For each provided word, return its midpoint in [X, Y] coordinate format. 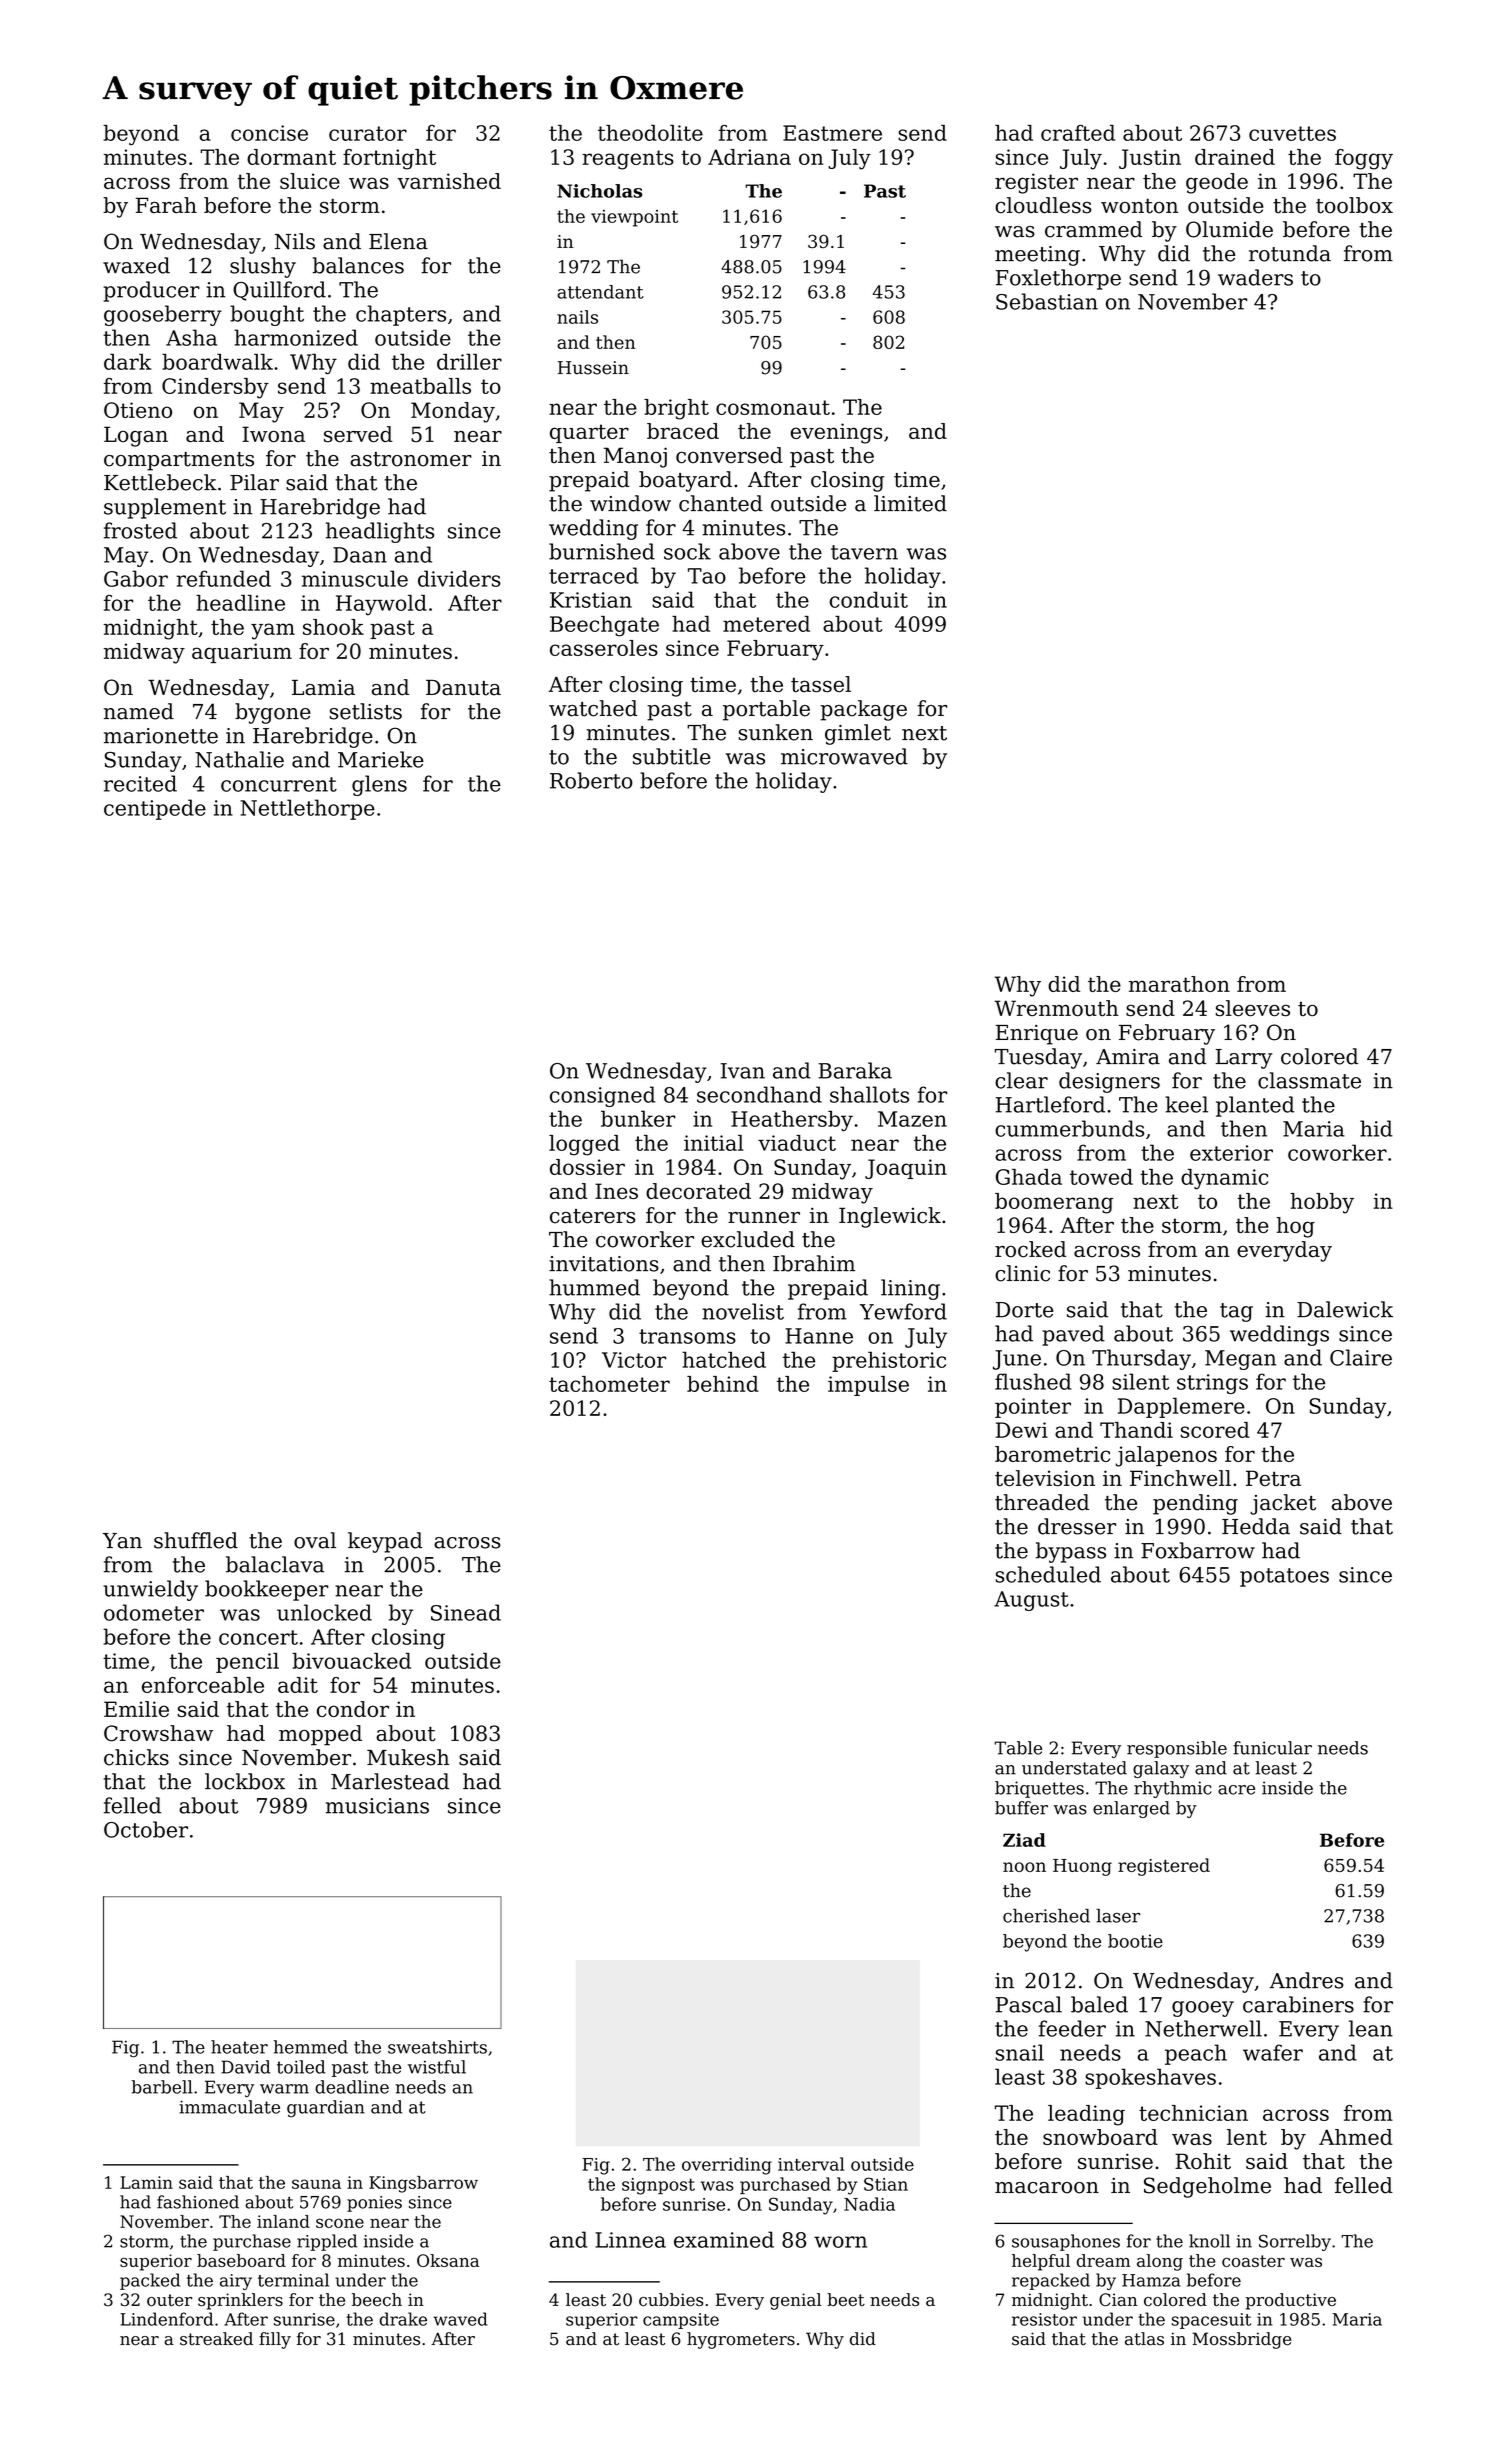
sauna [316, 2184]
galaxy [1161, 1769]
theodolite [650, 133]
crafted [1078, 133]
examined [724, 2239]
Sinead [466, 1612]
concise [269, 133]
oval [315, 1540]
